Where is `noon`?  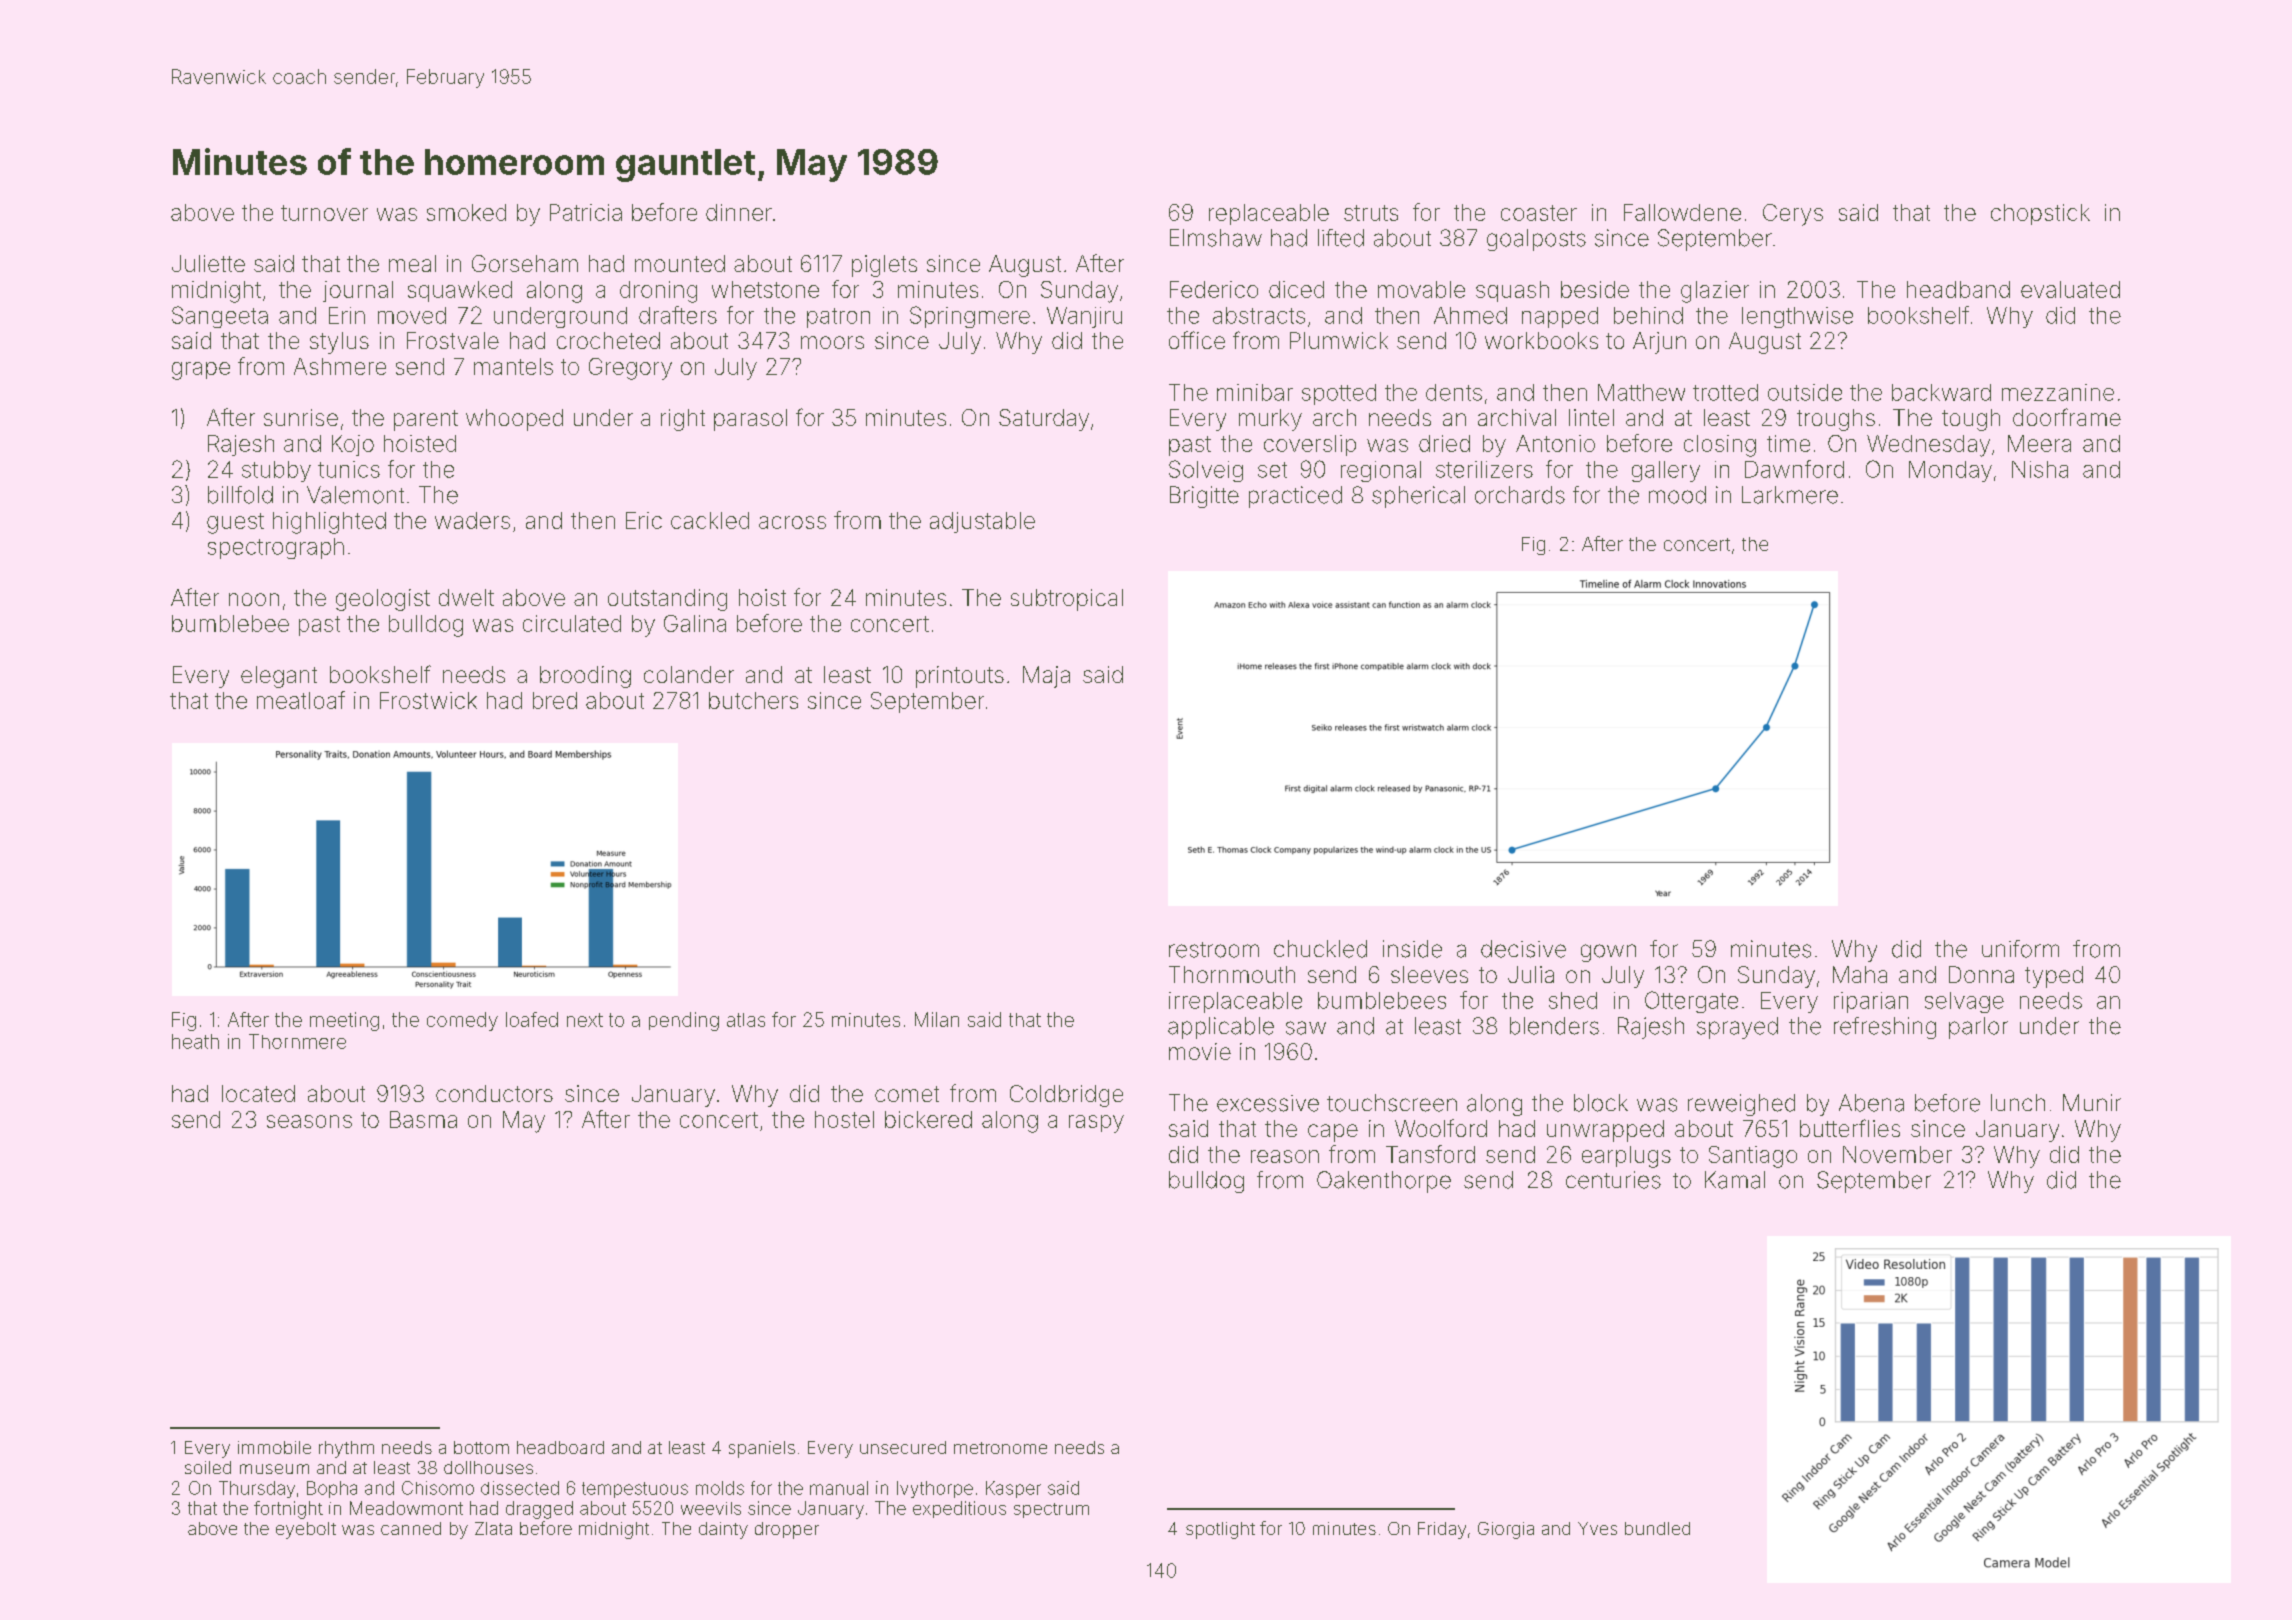
noon is located at coordinates (254, 599).
